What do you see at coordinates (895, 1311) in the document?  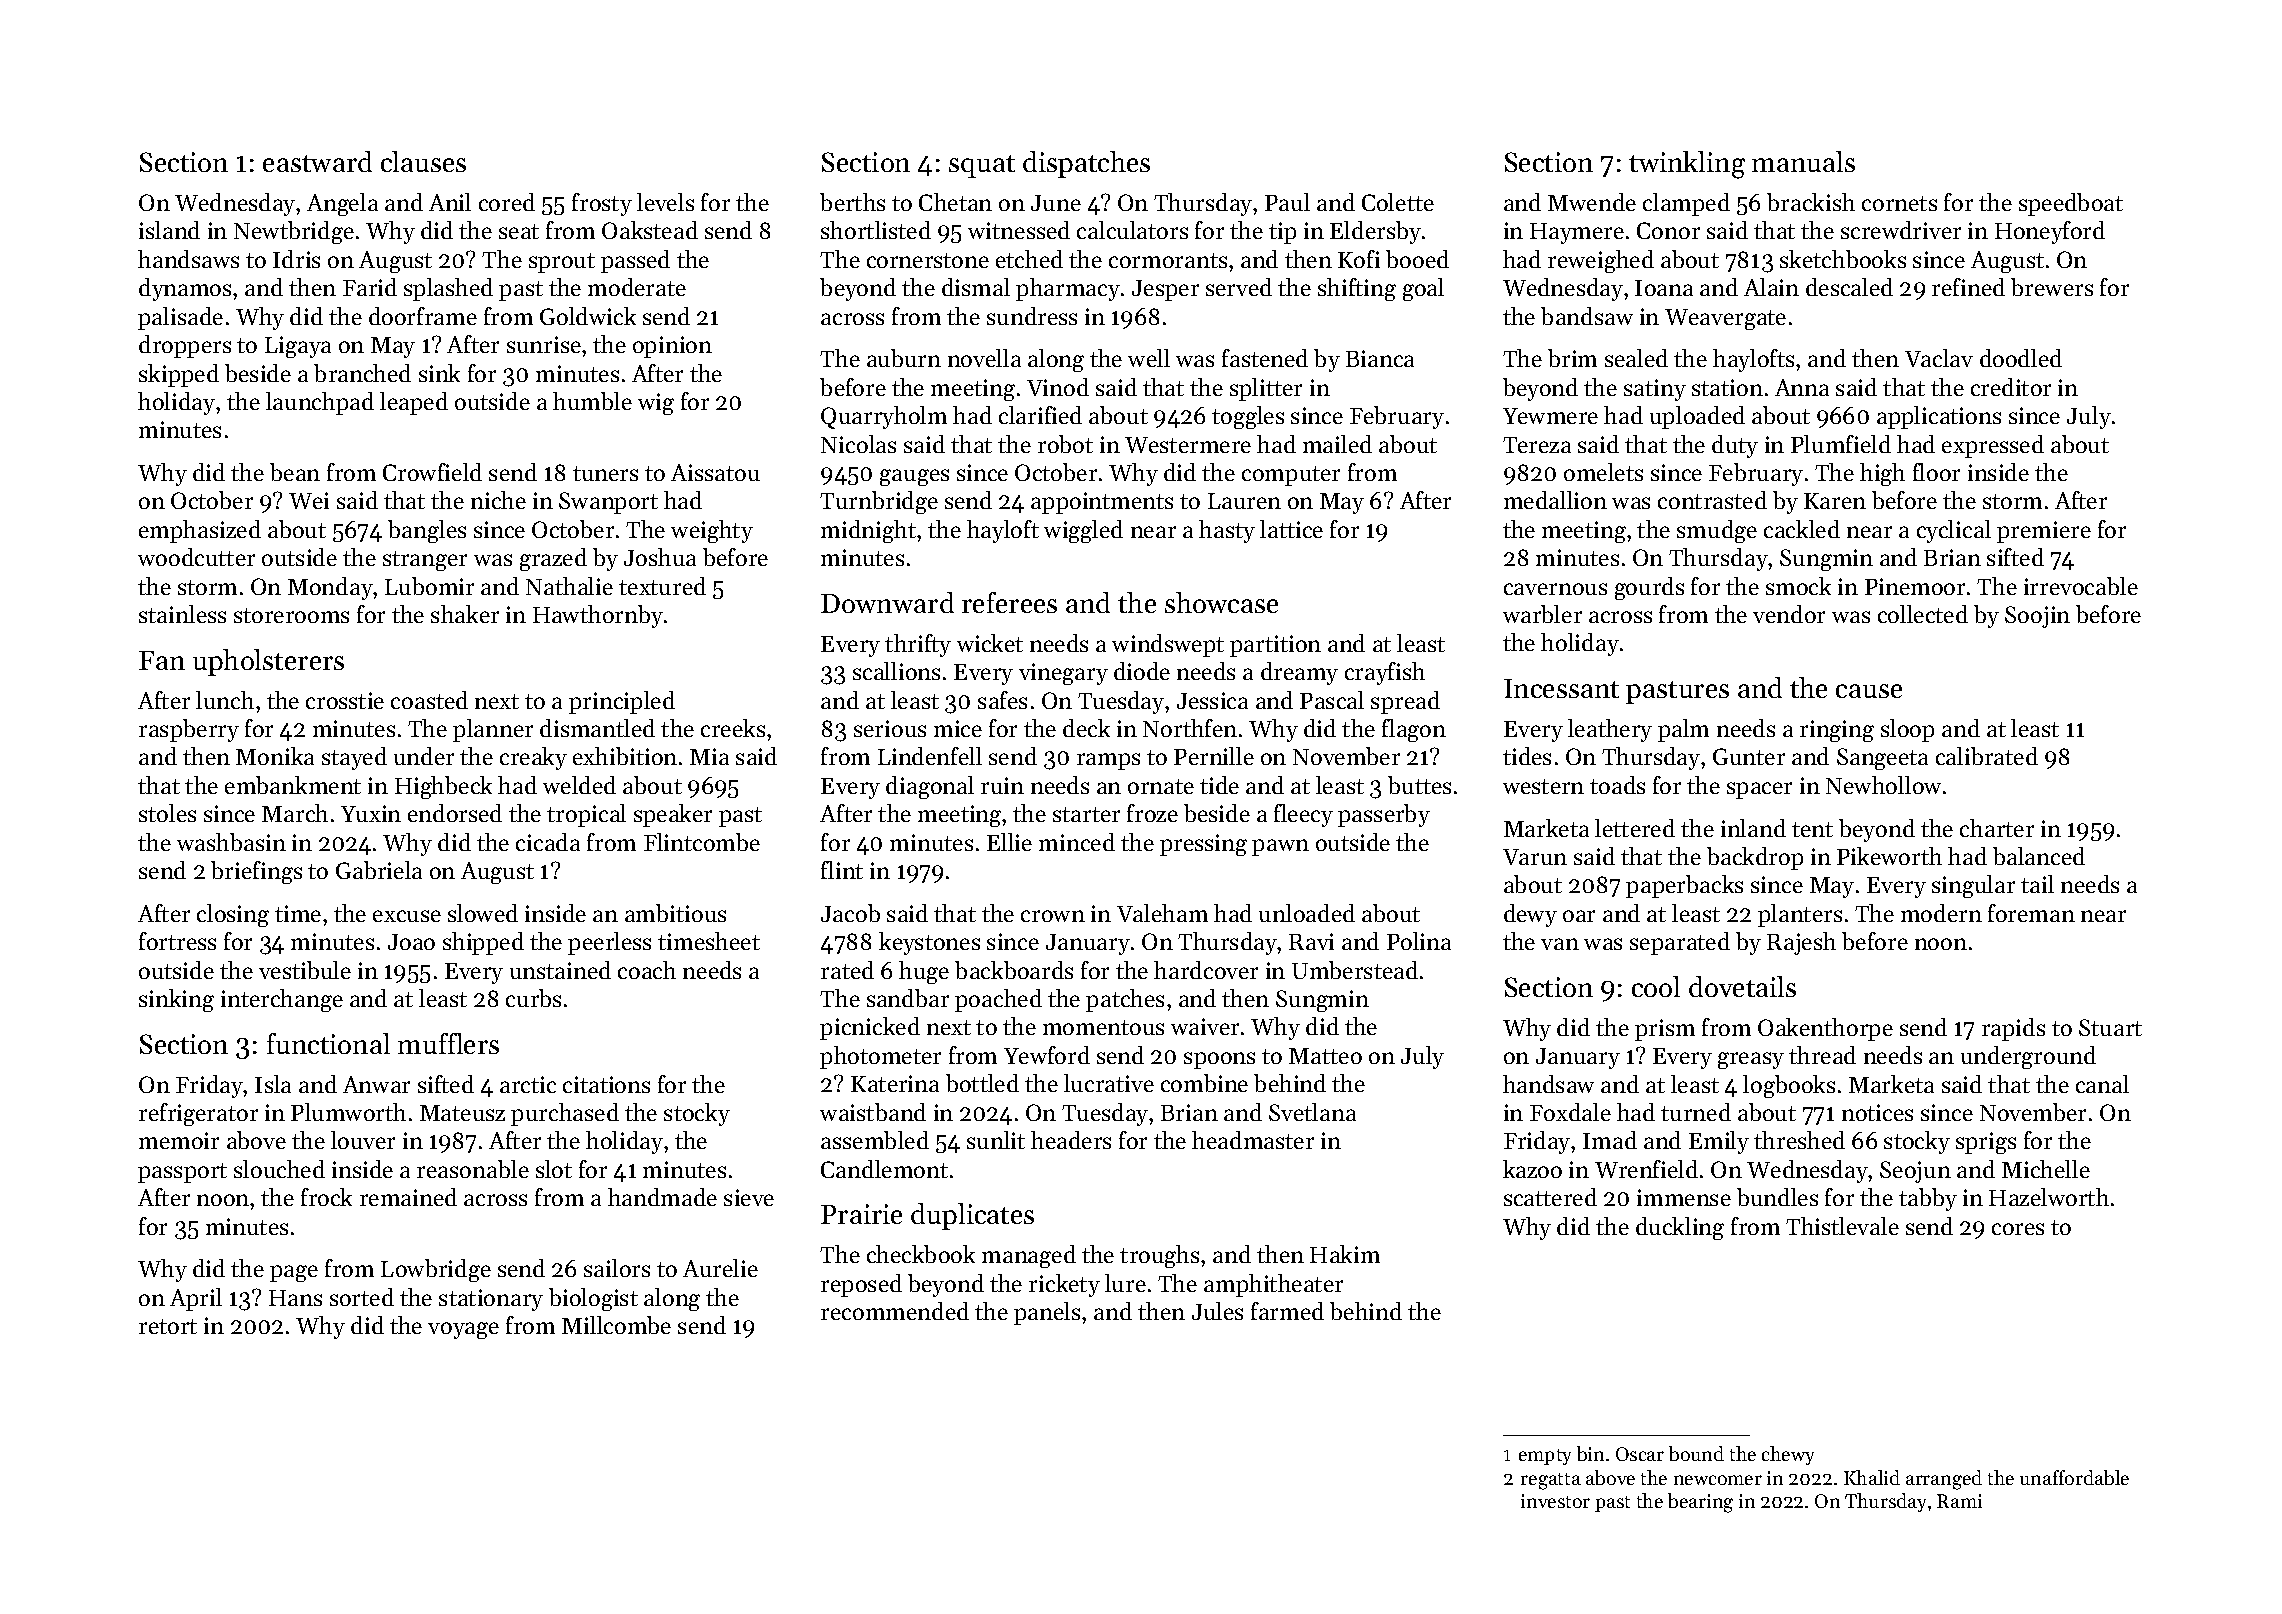 I see `recommended` at bounding box center [895, 1311].
